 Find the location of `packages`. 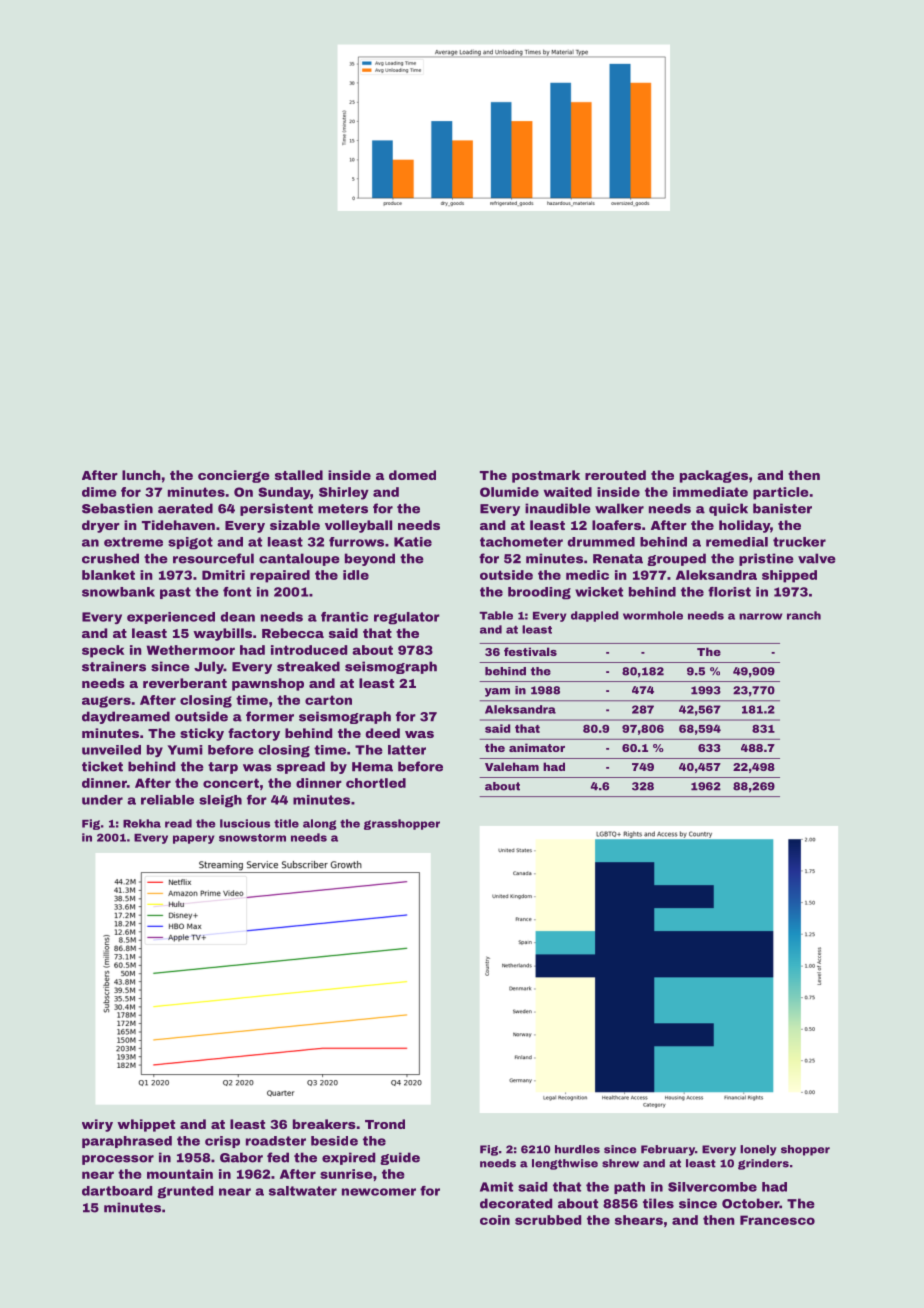

packages is located at coordinates (714, 476).
